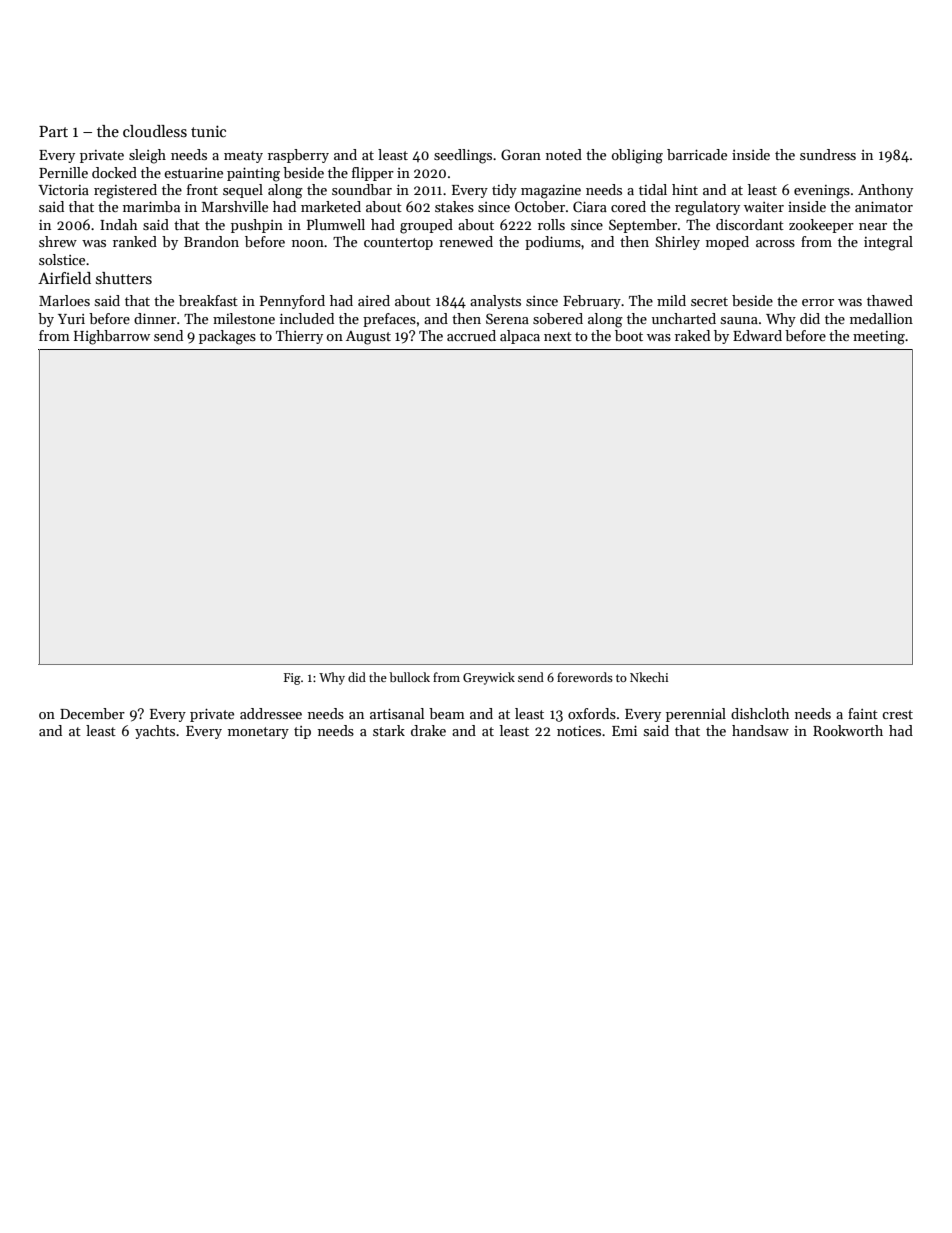 Image resolution: width=952 pixels, height=1233 pixels. What do you see at coordinates (155, 732) in the document?
I see `yachts` at bounding box center [155, 732].
